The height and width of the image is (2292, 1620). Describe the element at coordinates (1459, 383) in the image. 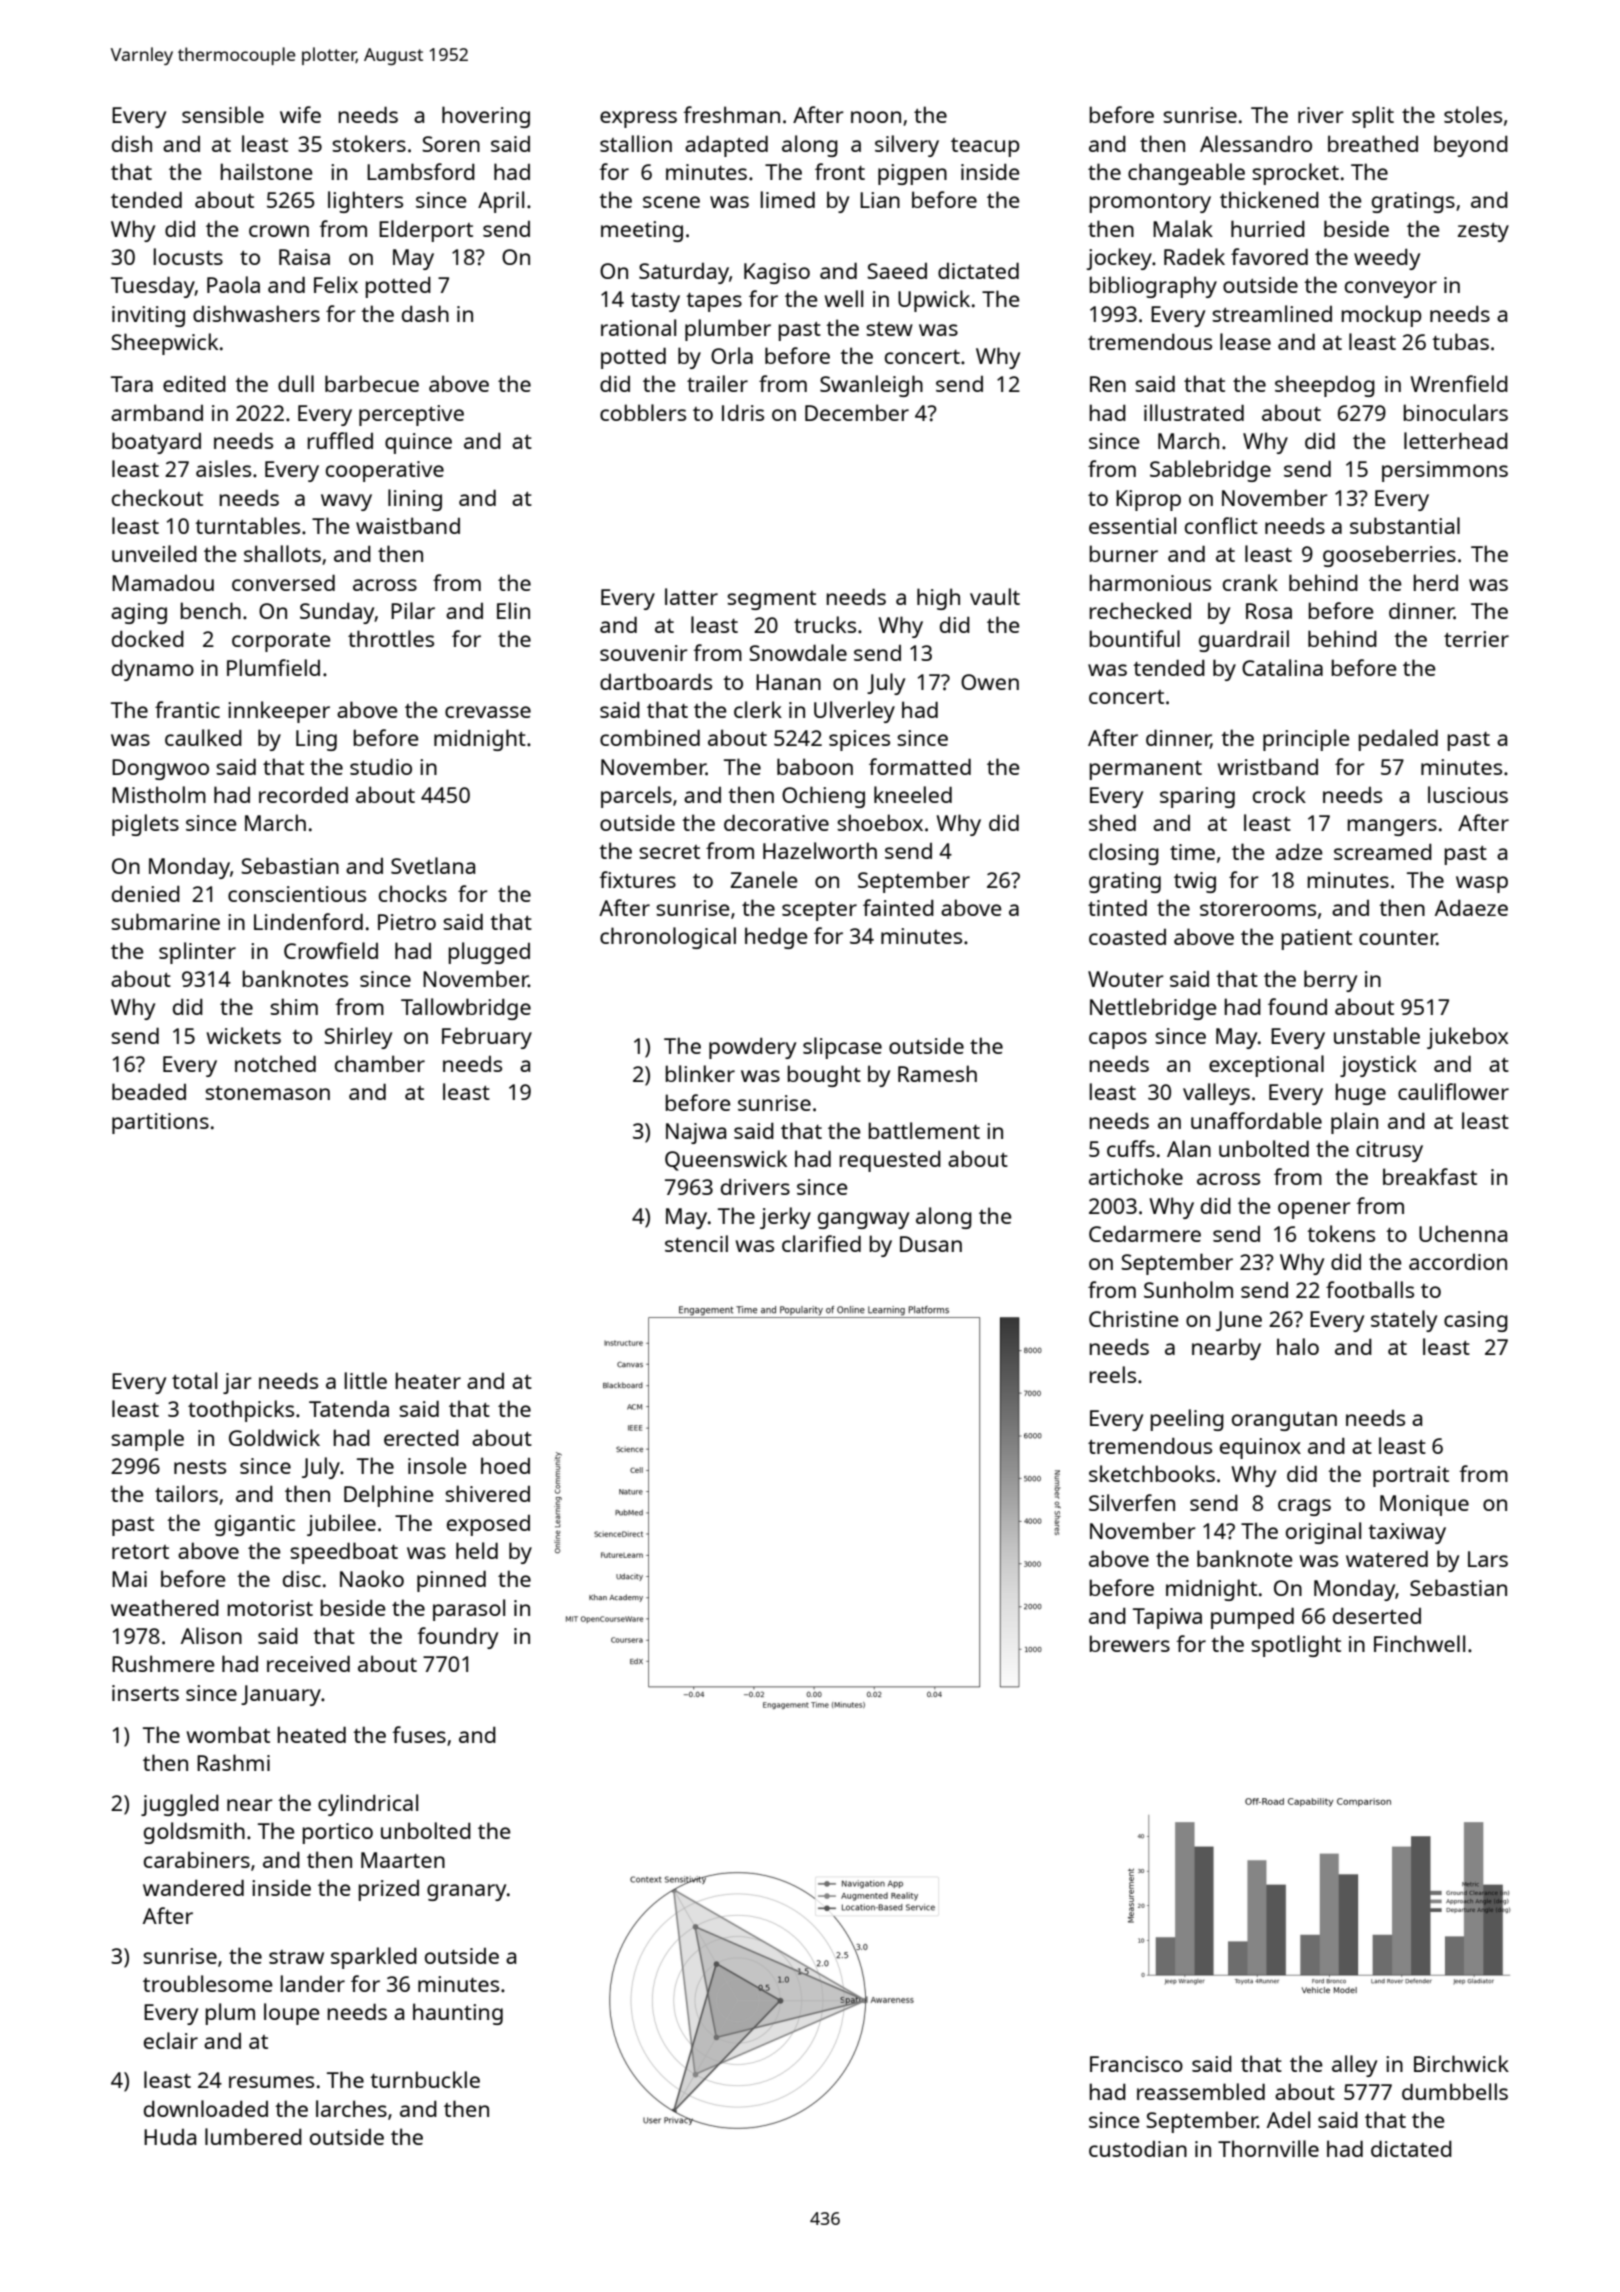

I see `Wrenfield` at that location.
